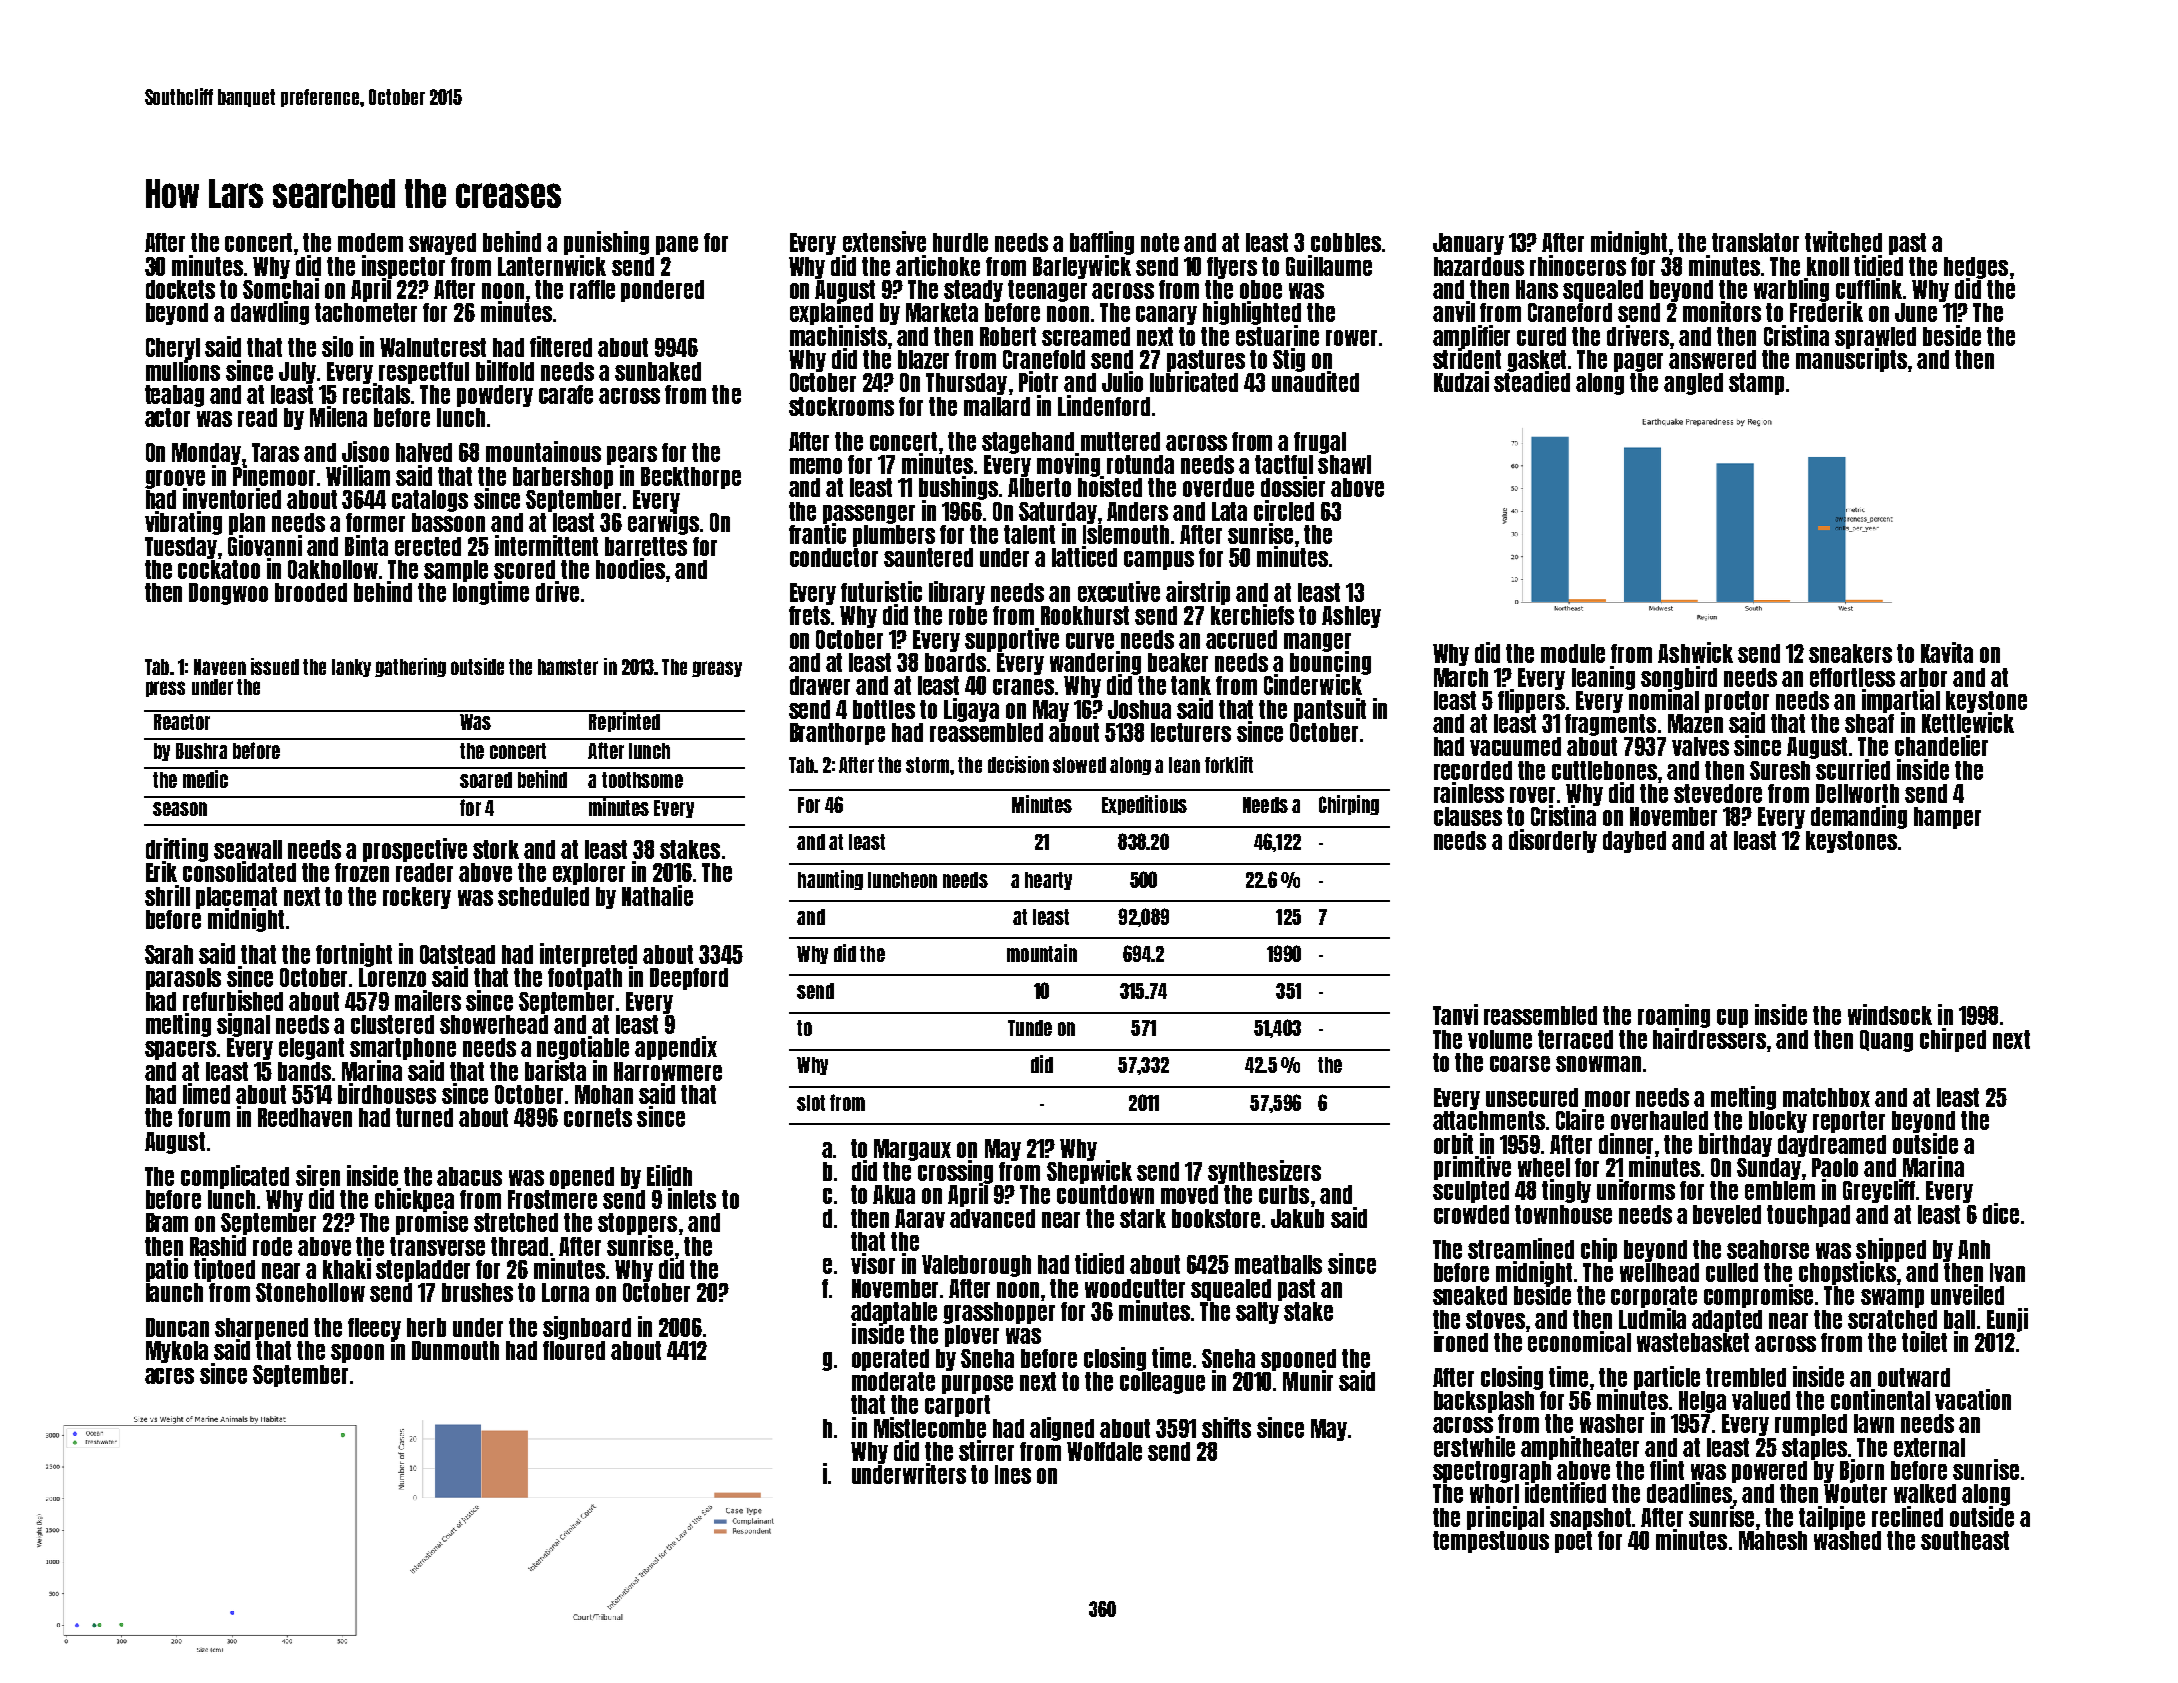 The image size is (2178, 1683). Describe the element at coordinates (873, 1263) in the page. I see `visor` at that location.
